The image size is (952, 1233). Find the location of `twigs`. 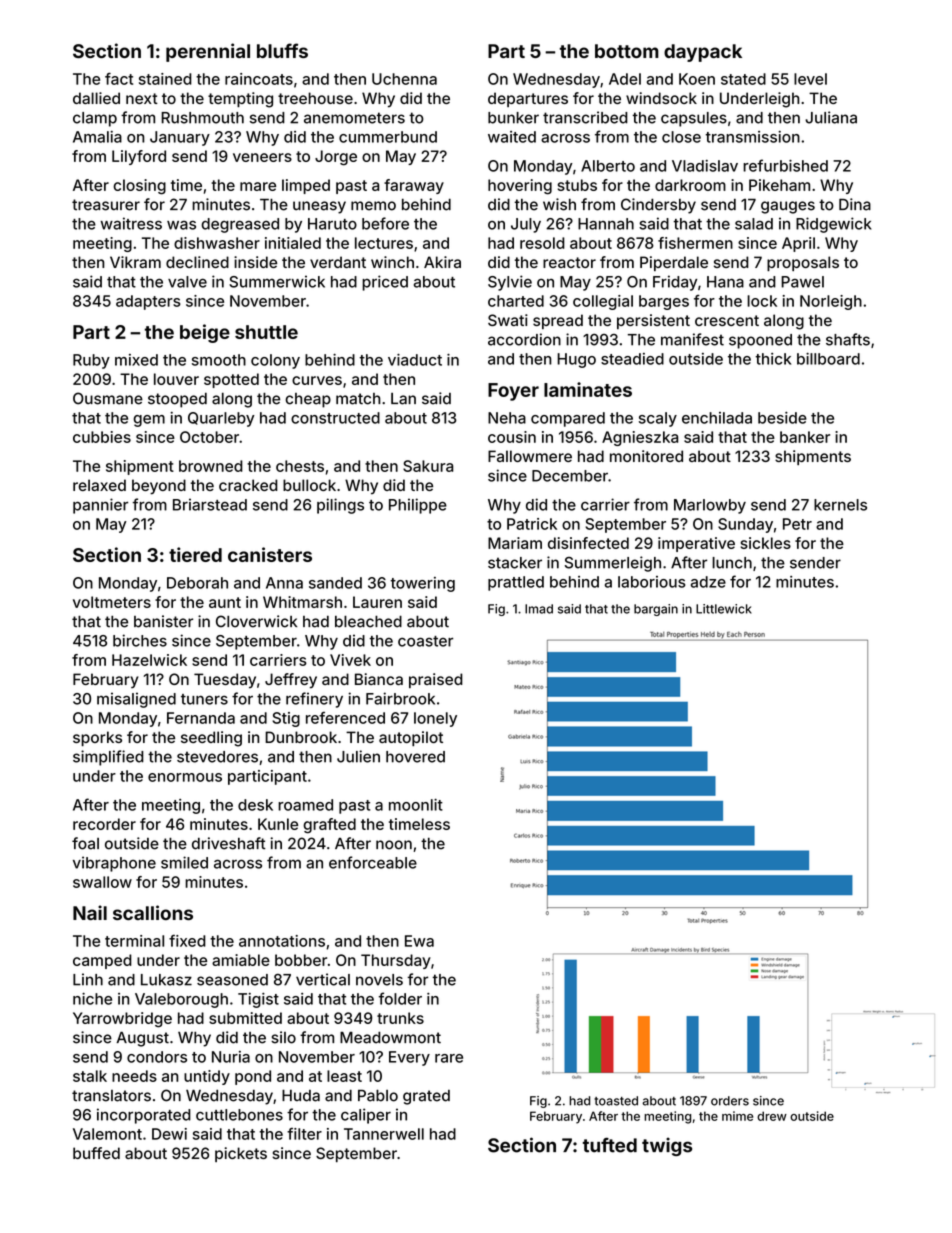

twigs is located at coordinates (667, 1146).
